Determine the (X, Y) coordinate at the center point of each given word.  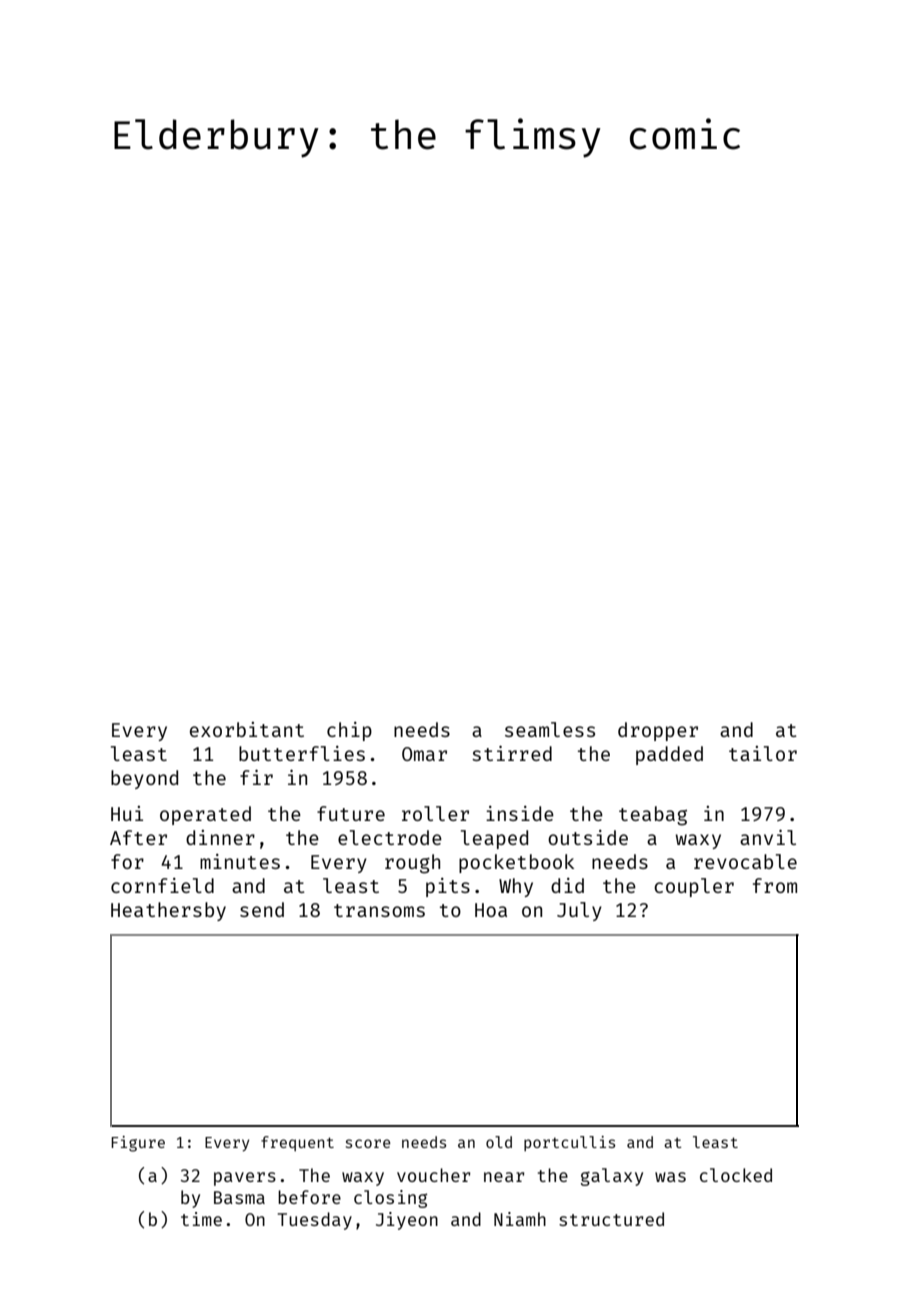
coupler (694, 887)
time (201, 1219)
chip (349, 731)
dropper (658, 731)
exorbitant (247, 729)
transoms (379, 910)
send (262, 909)
